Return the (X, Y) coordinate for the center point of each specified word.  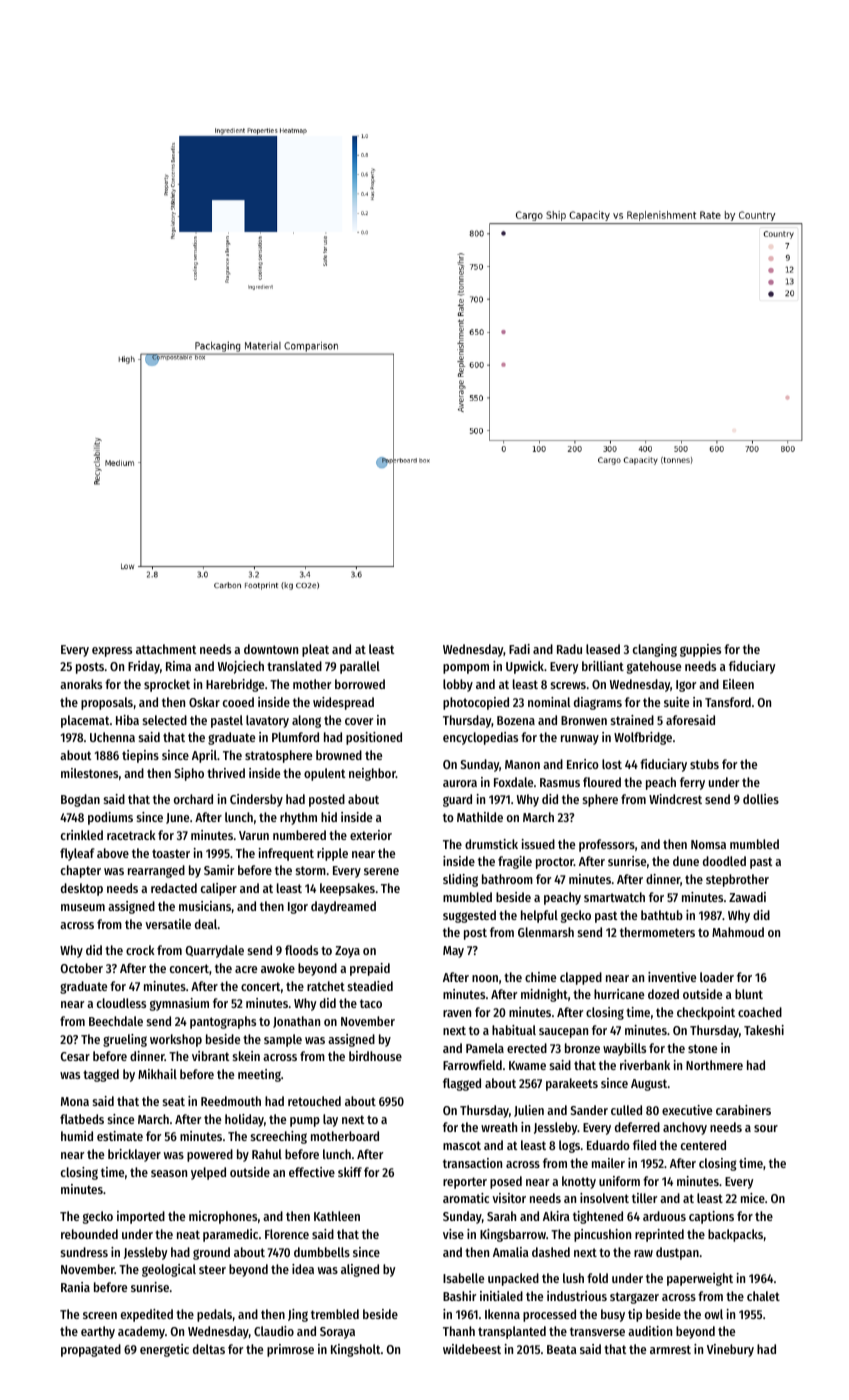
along (306, 721)
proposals (107, 703)
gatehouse (654, 667)
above (113, 853)
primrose (290, 1350)
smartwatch (614, 897)
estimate (120, 1136)
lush (573, 1278)
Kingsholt (356, 1350)
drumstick (491, 844)
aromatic (466, 1198)
